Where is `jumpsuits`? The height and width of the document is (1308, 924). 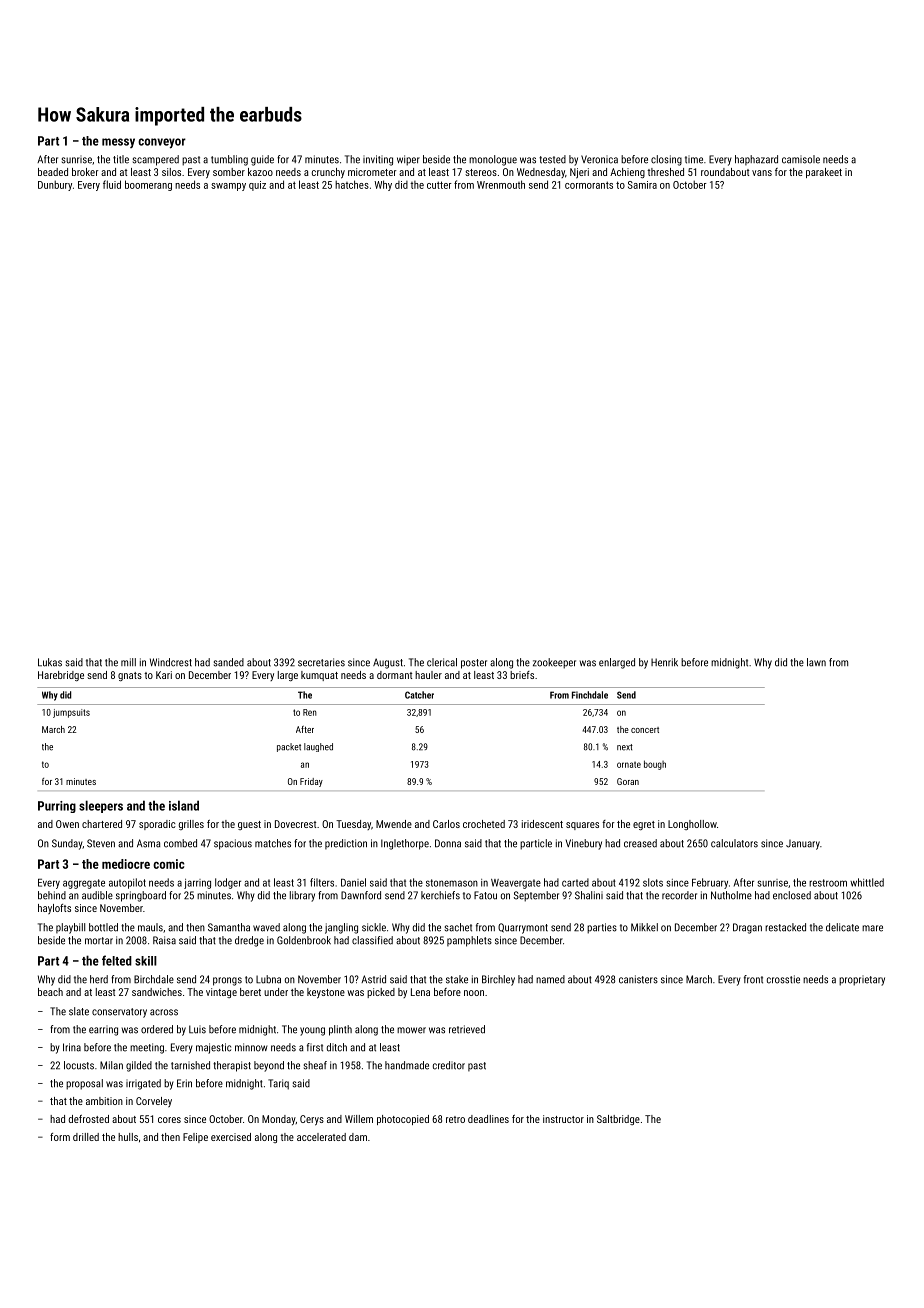 jumpsuits is located at coordinates (71, 713).
